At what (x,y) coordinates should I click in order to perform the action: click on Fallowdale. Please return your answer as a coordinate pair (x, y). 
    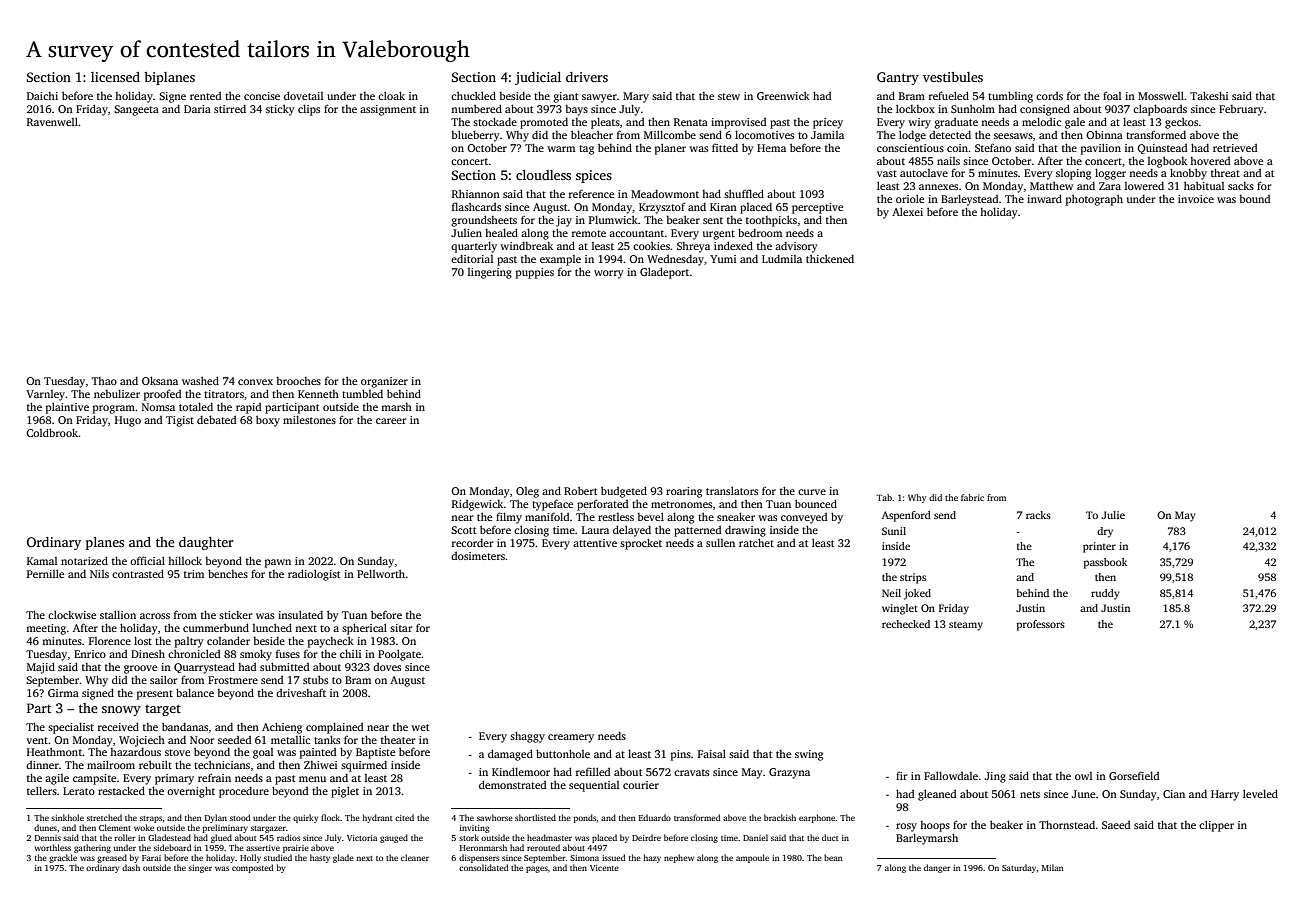
    Looking at the image, I should click on (951, 775).
